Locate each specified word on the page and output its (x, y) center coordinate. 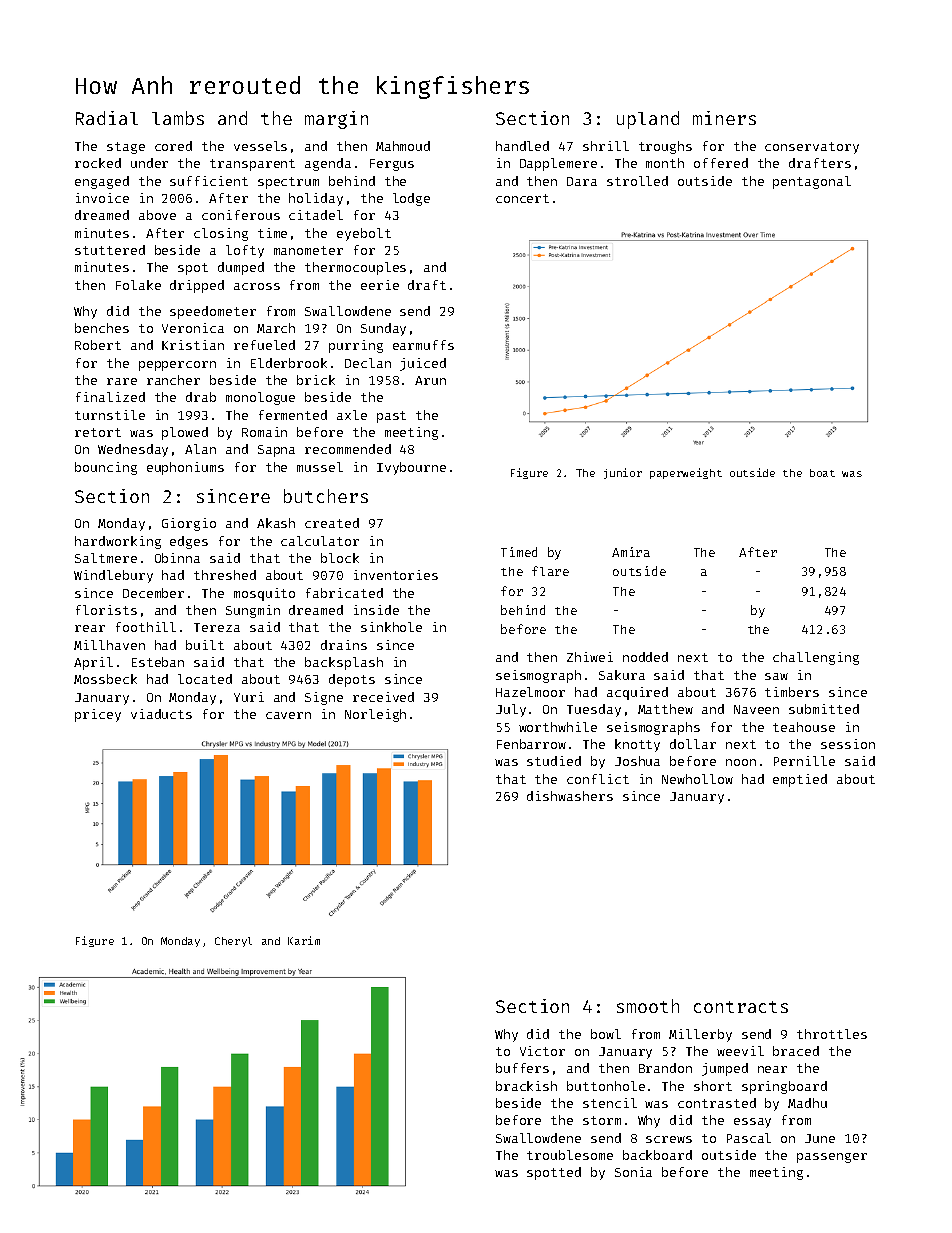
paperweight (686, 473)
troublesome (570, 1155)
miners (724, 118)
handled (522, 146)
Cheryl (233, 942)
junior (623, 473)
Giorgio (189, 524)
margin (336, 120)
